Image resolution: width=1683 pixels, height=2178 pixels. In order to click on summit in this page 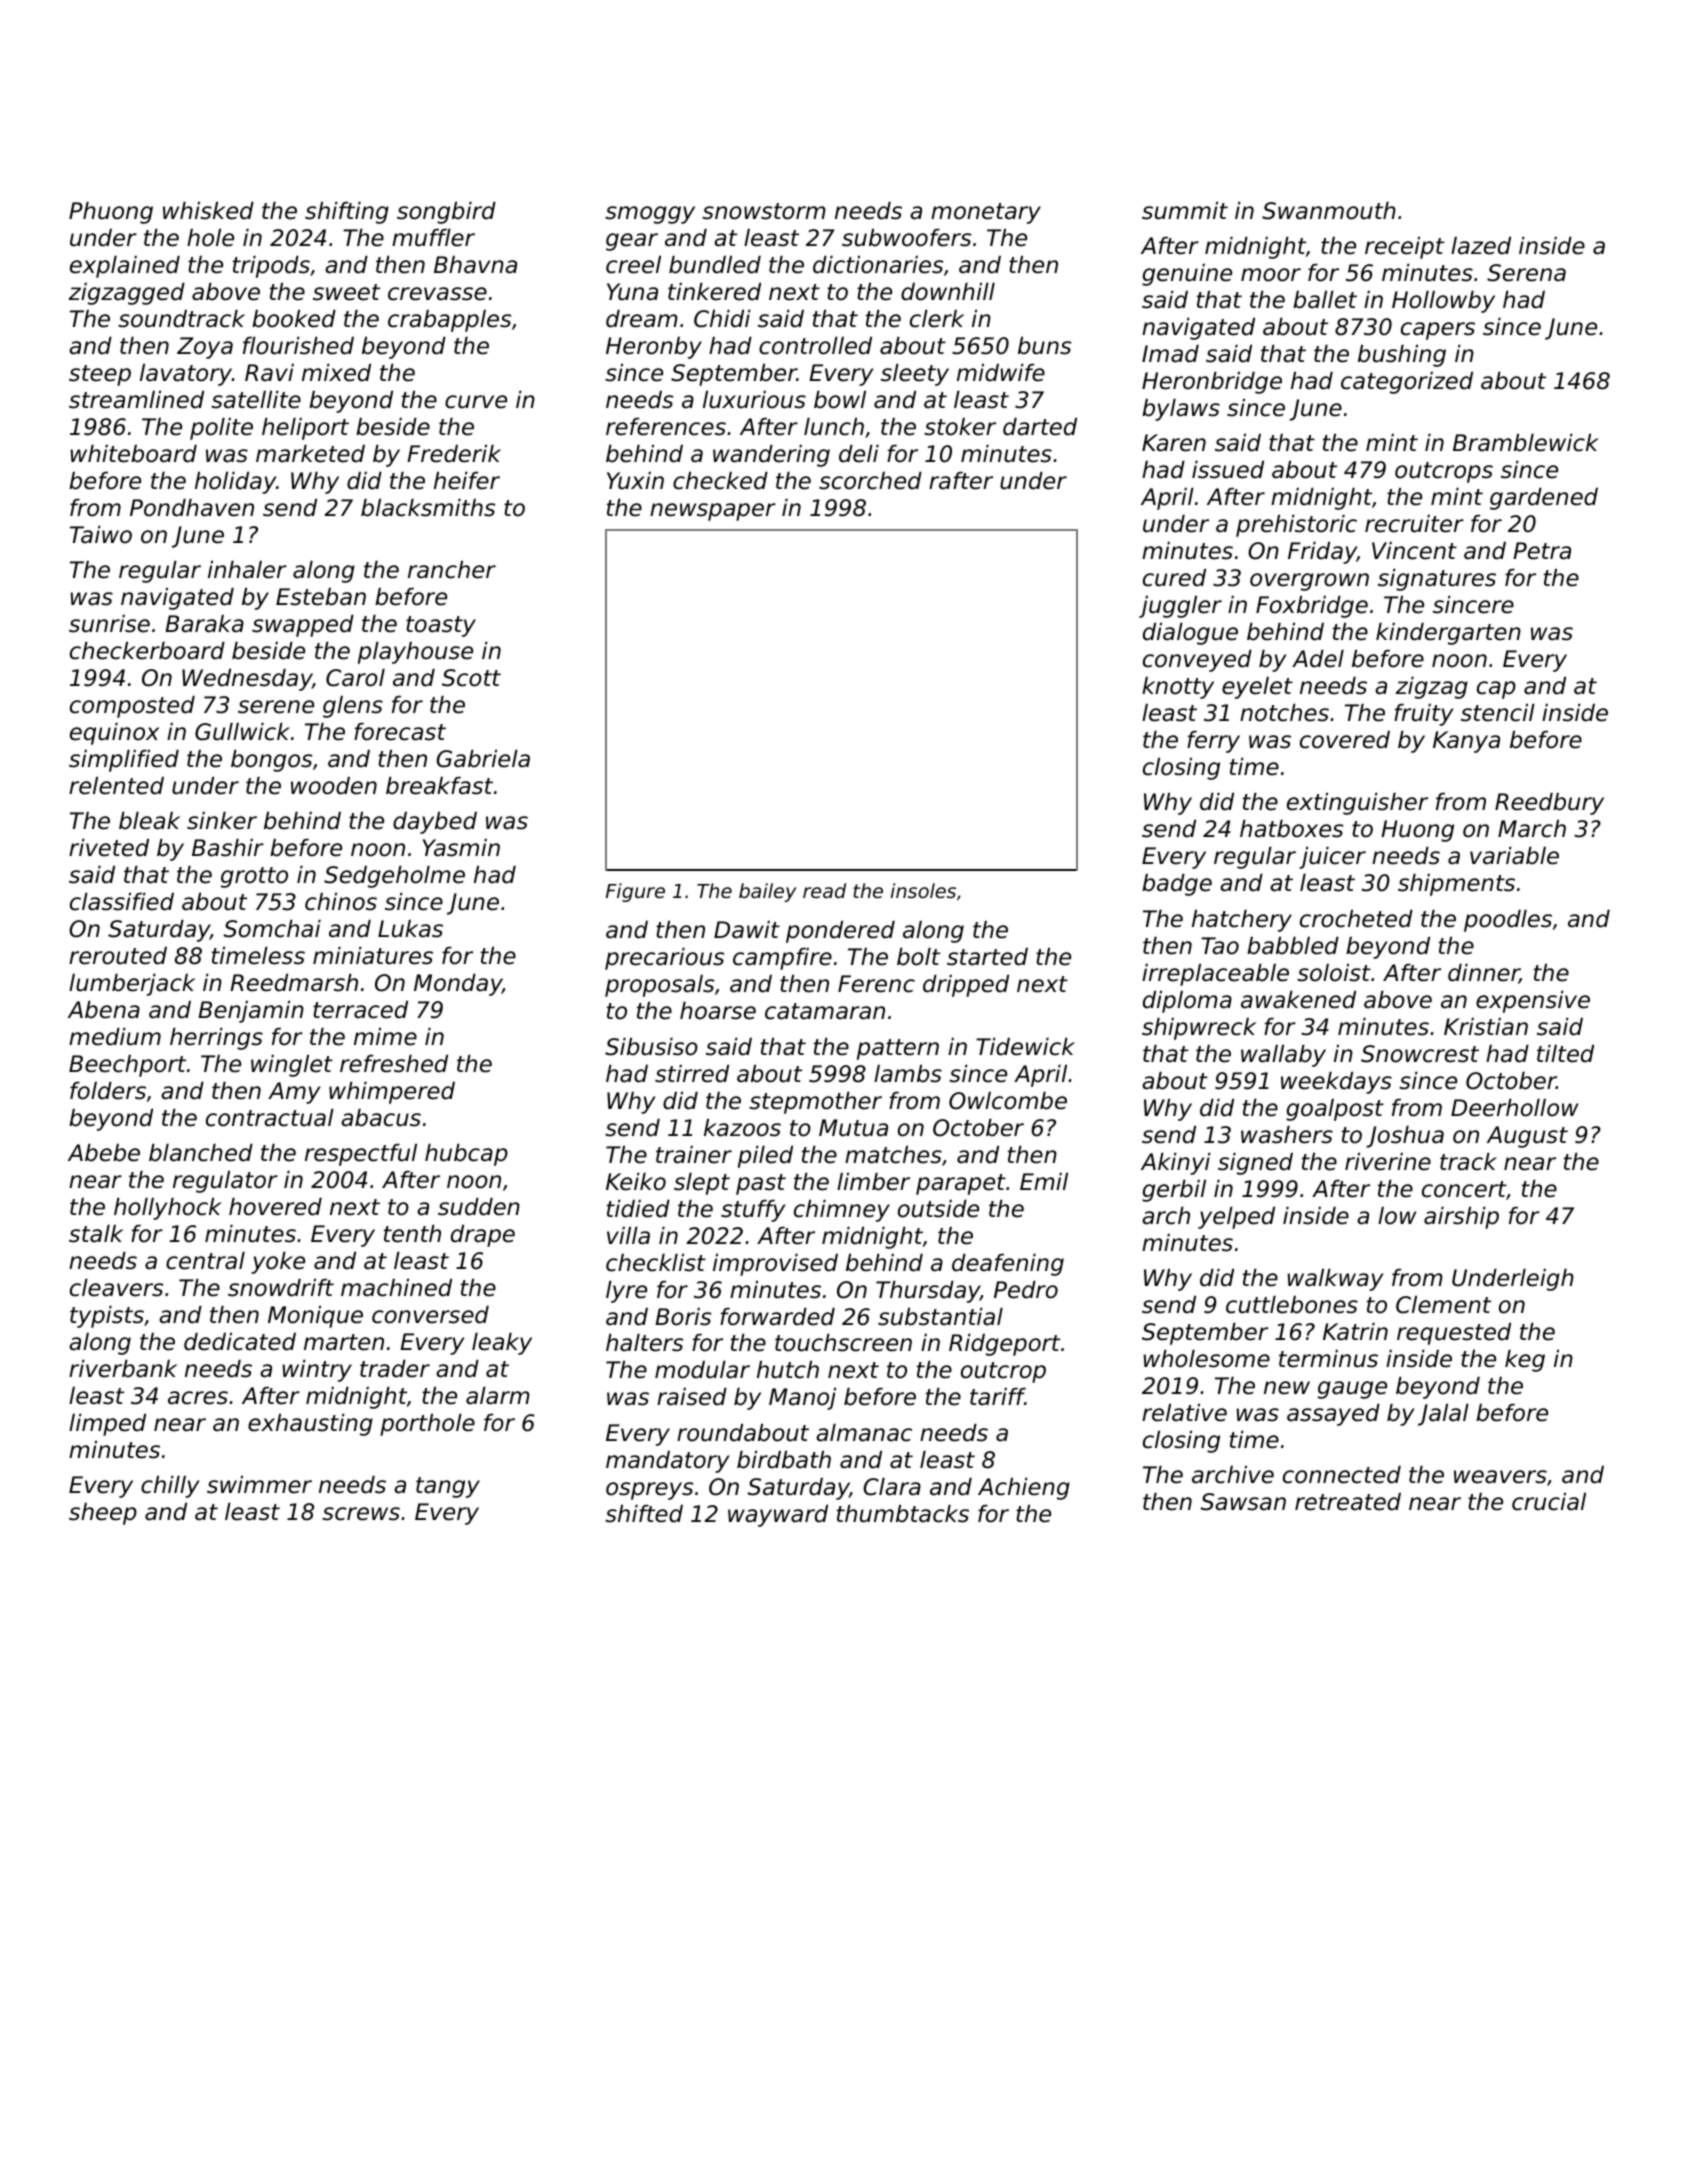, I will do `click(1185, 211)`.
